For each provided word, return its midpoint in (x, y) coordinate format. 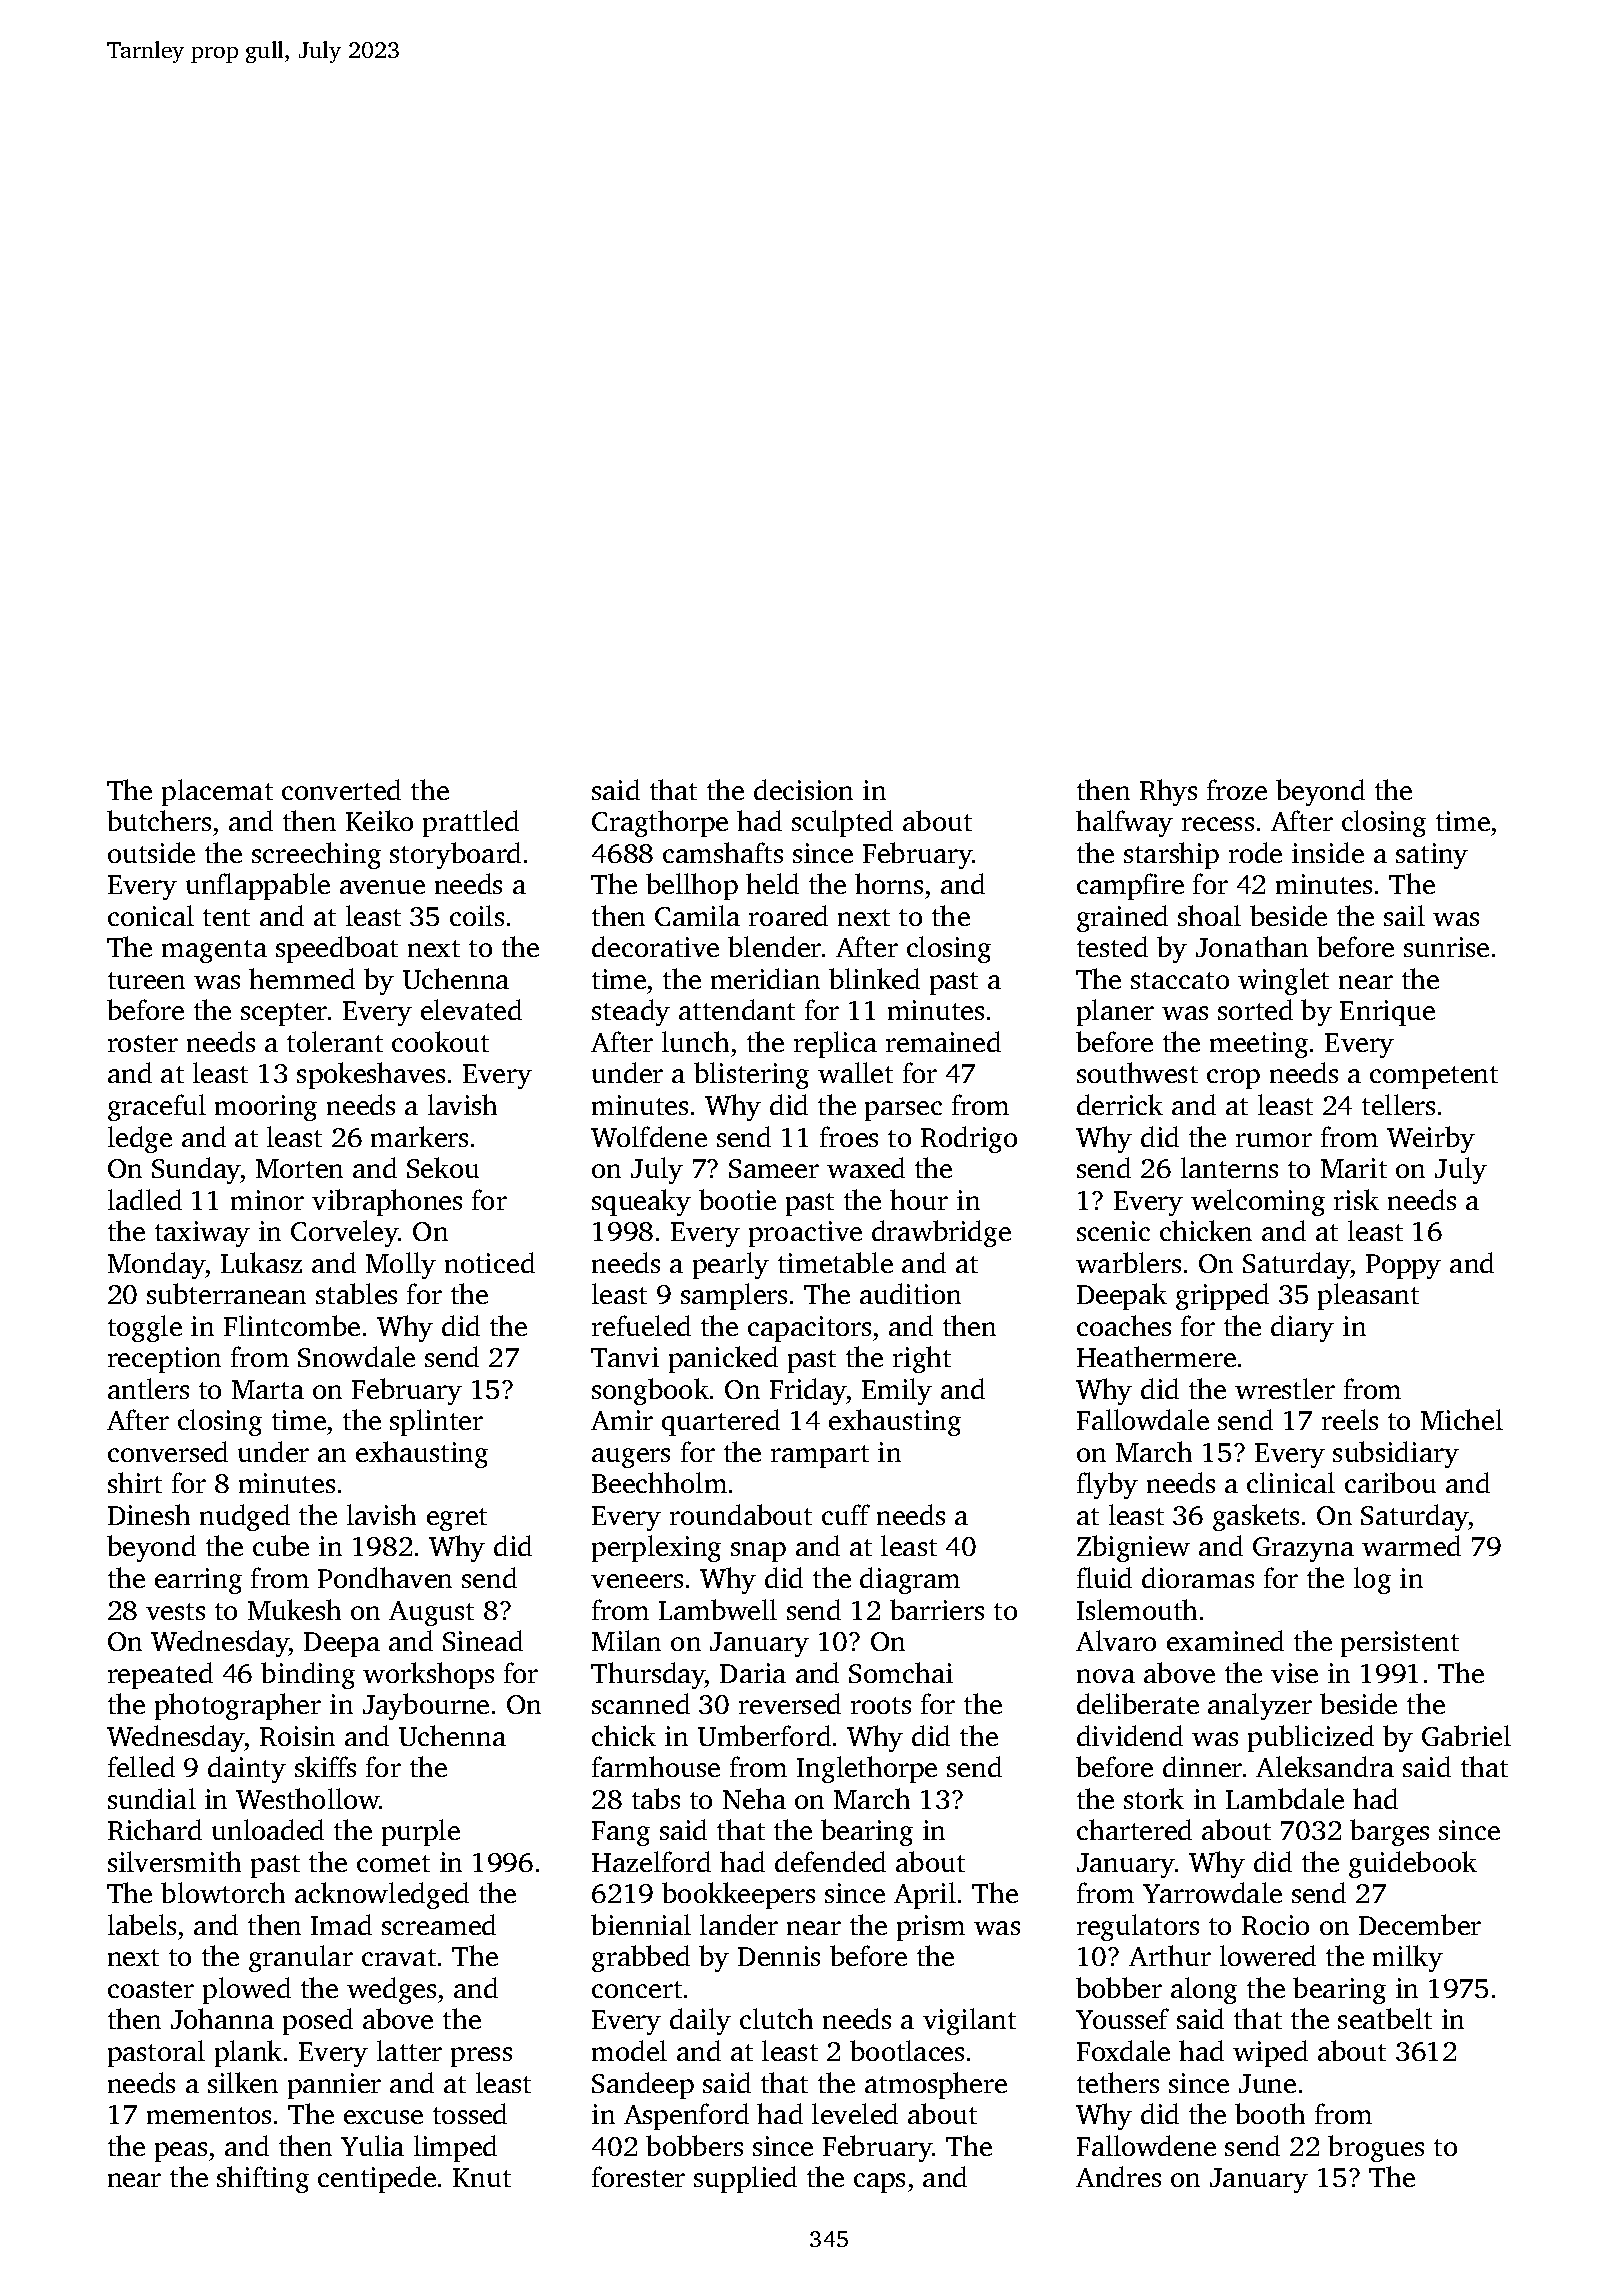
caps (879, 2183)
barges (1389, 1832)
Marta (268, 1389)
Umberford (764, 1735)
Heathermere (1156, 1356)
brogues (1376, 2148)
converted (341, 789)
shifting (263, 2179)
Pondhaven (385, 1577)
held (772, 883)
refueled (641, 1325)
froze (1237, 789)
